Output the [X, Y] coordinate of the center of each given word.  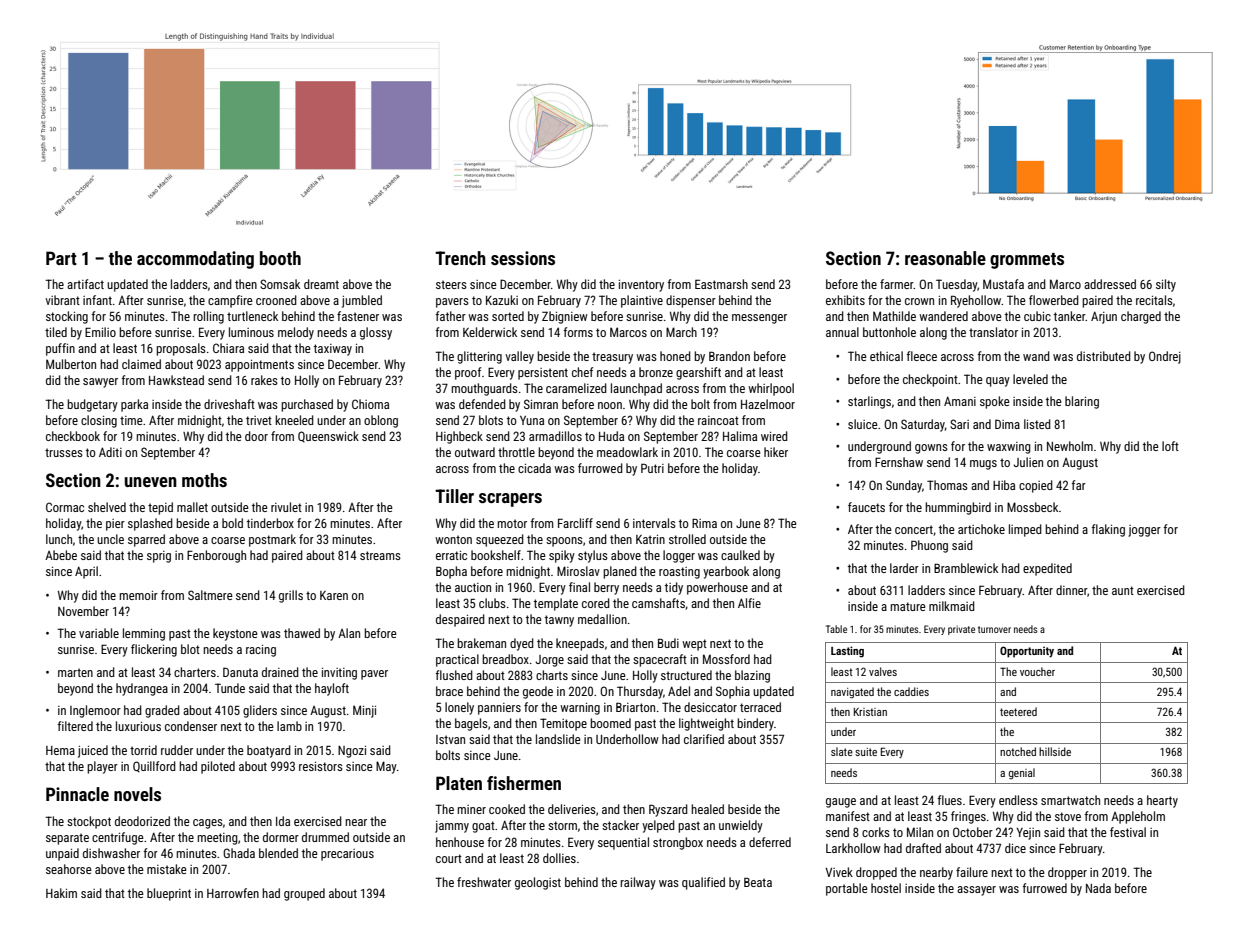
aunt [1123, 590]
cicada [534, 468]
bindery [755, 724]
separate [67, 839]
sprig [159, 557]
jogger [1144, 531]
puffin [60, 349]
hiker [776, 452]
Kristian [870, 712]
